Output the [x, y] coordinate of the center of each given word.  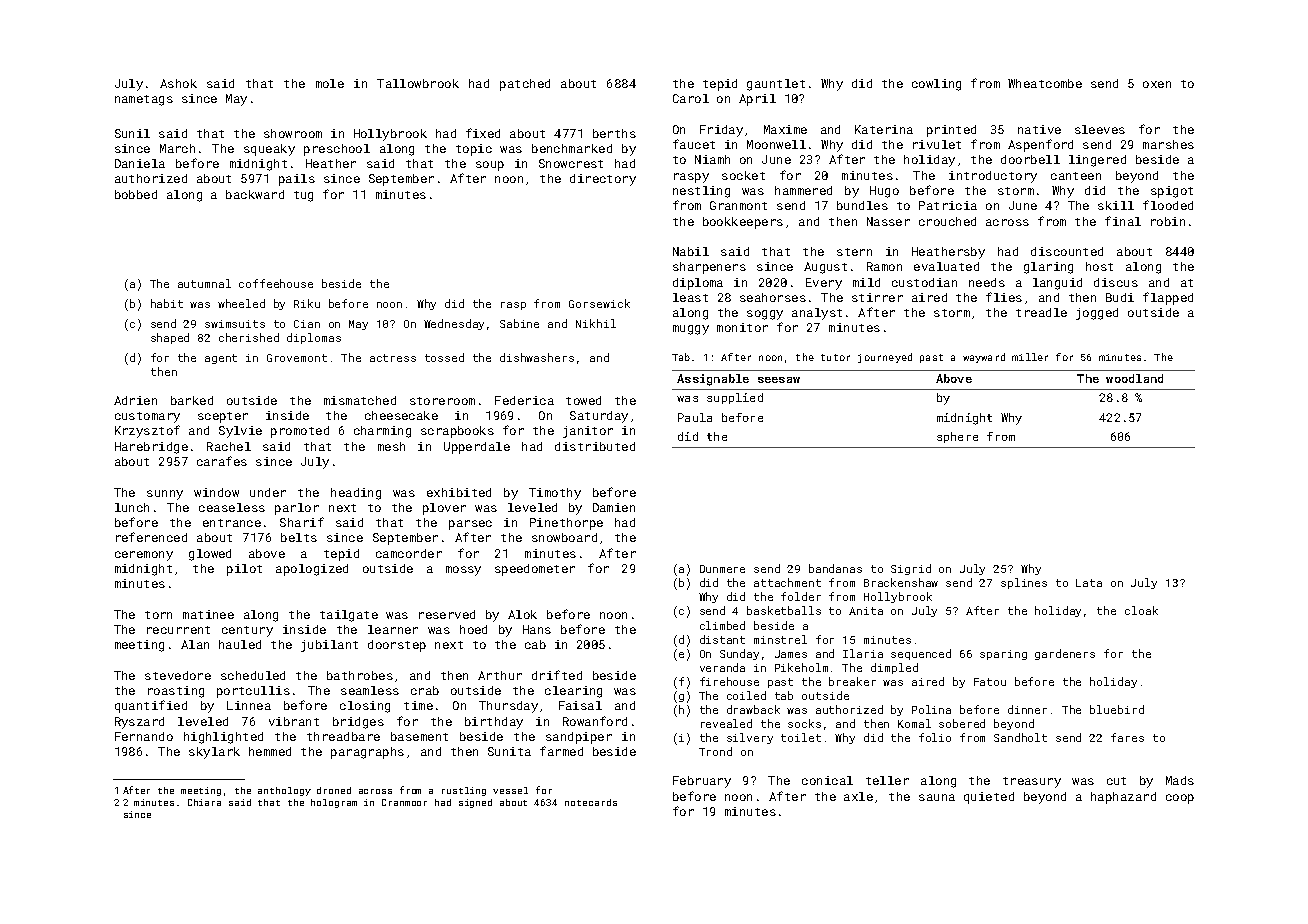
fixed [483, 133]
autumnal [204, 283]
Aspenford [1040, 145]
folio [935, 737]
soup [490, 166]
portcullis [253, 692]
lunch [132, 507]
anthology [284, 791]
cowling [936, 85]
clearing [573, 692]
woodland [1134, 378]
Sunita [509, 751]
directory [603, 180]
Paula [695, 417]
